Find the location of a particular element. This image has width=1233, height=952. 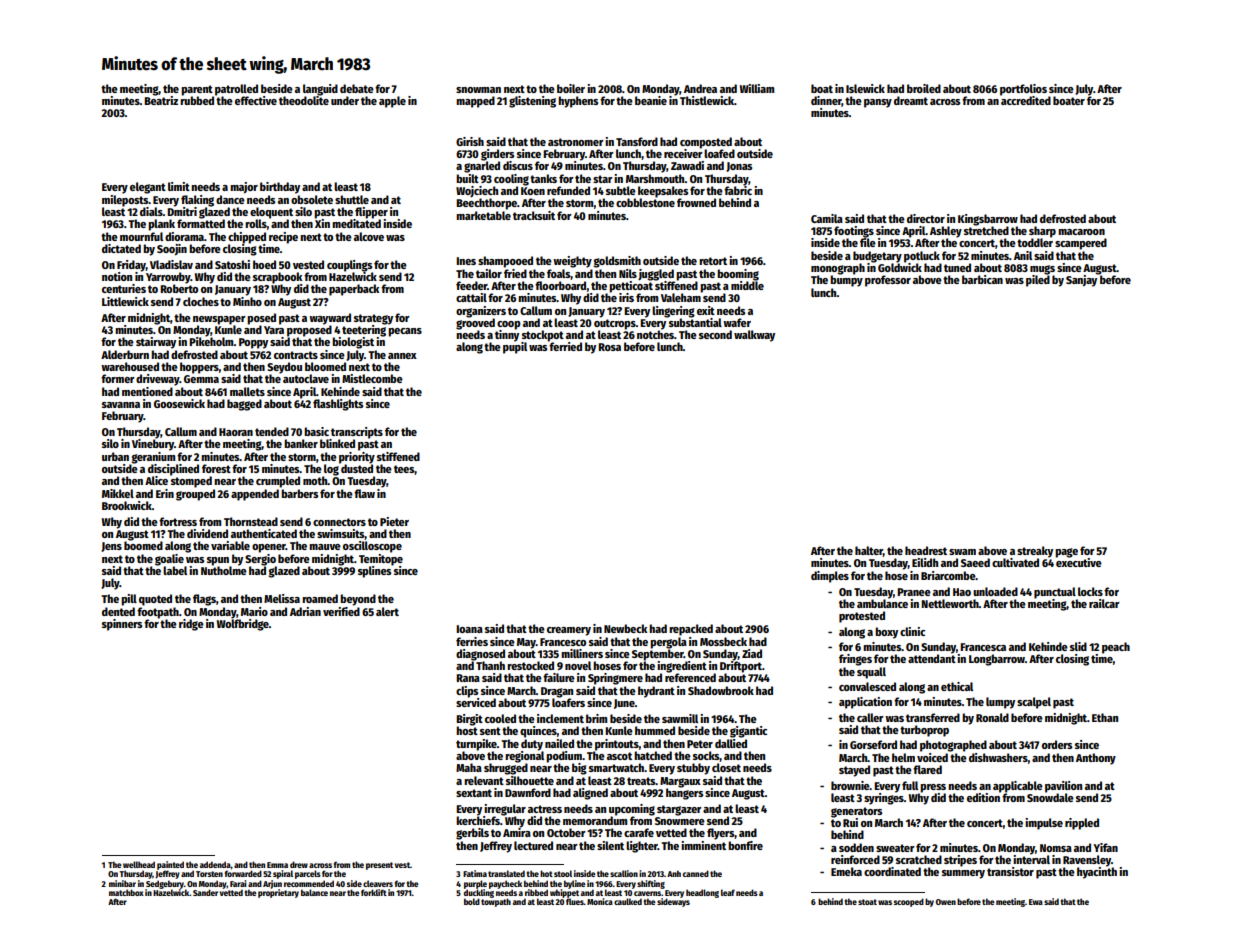

birthday is located at coordinates (280, 188).
